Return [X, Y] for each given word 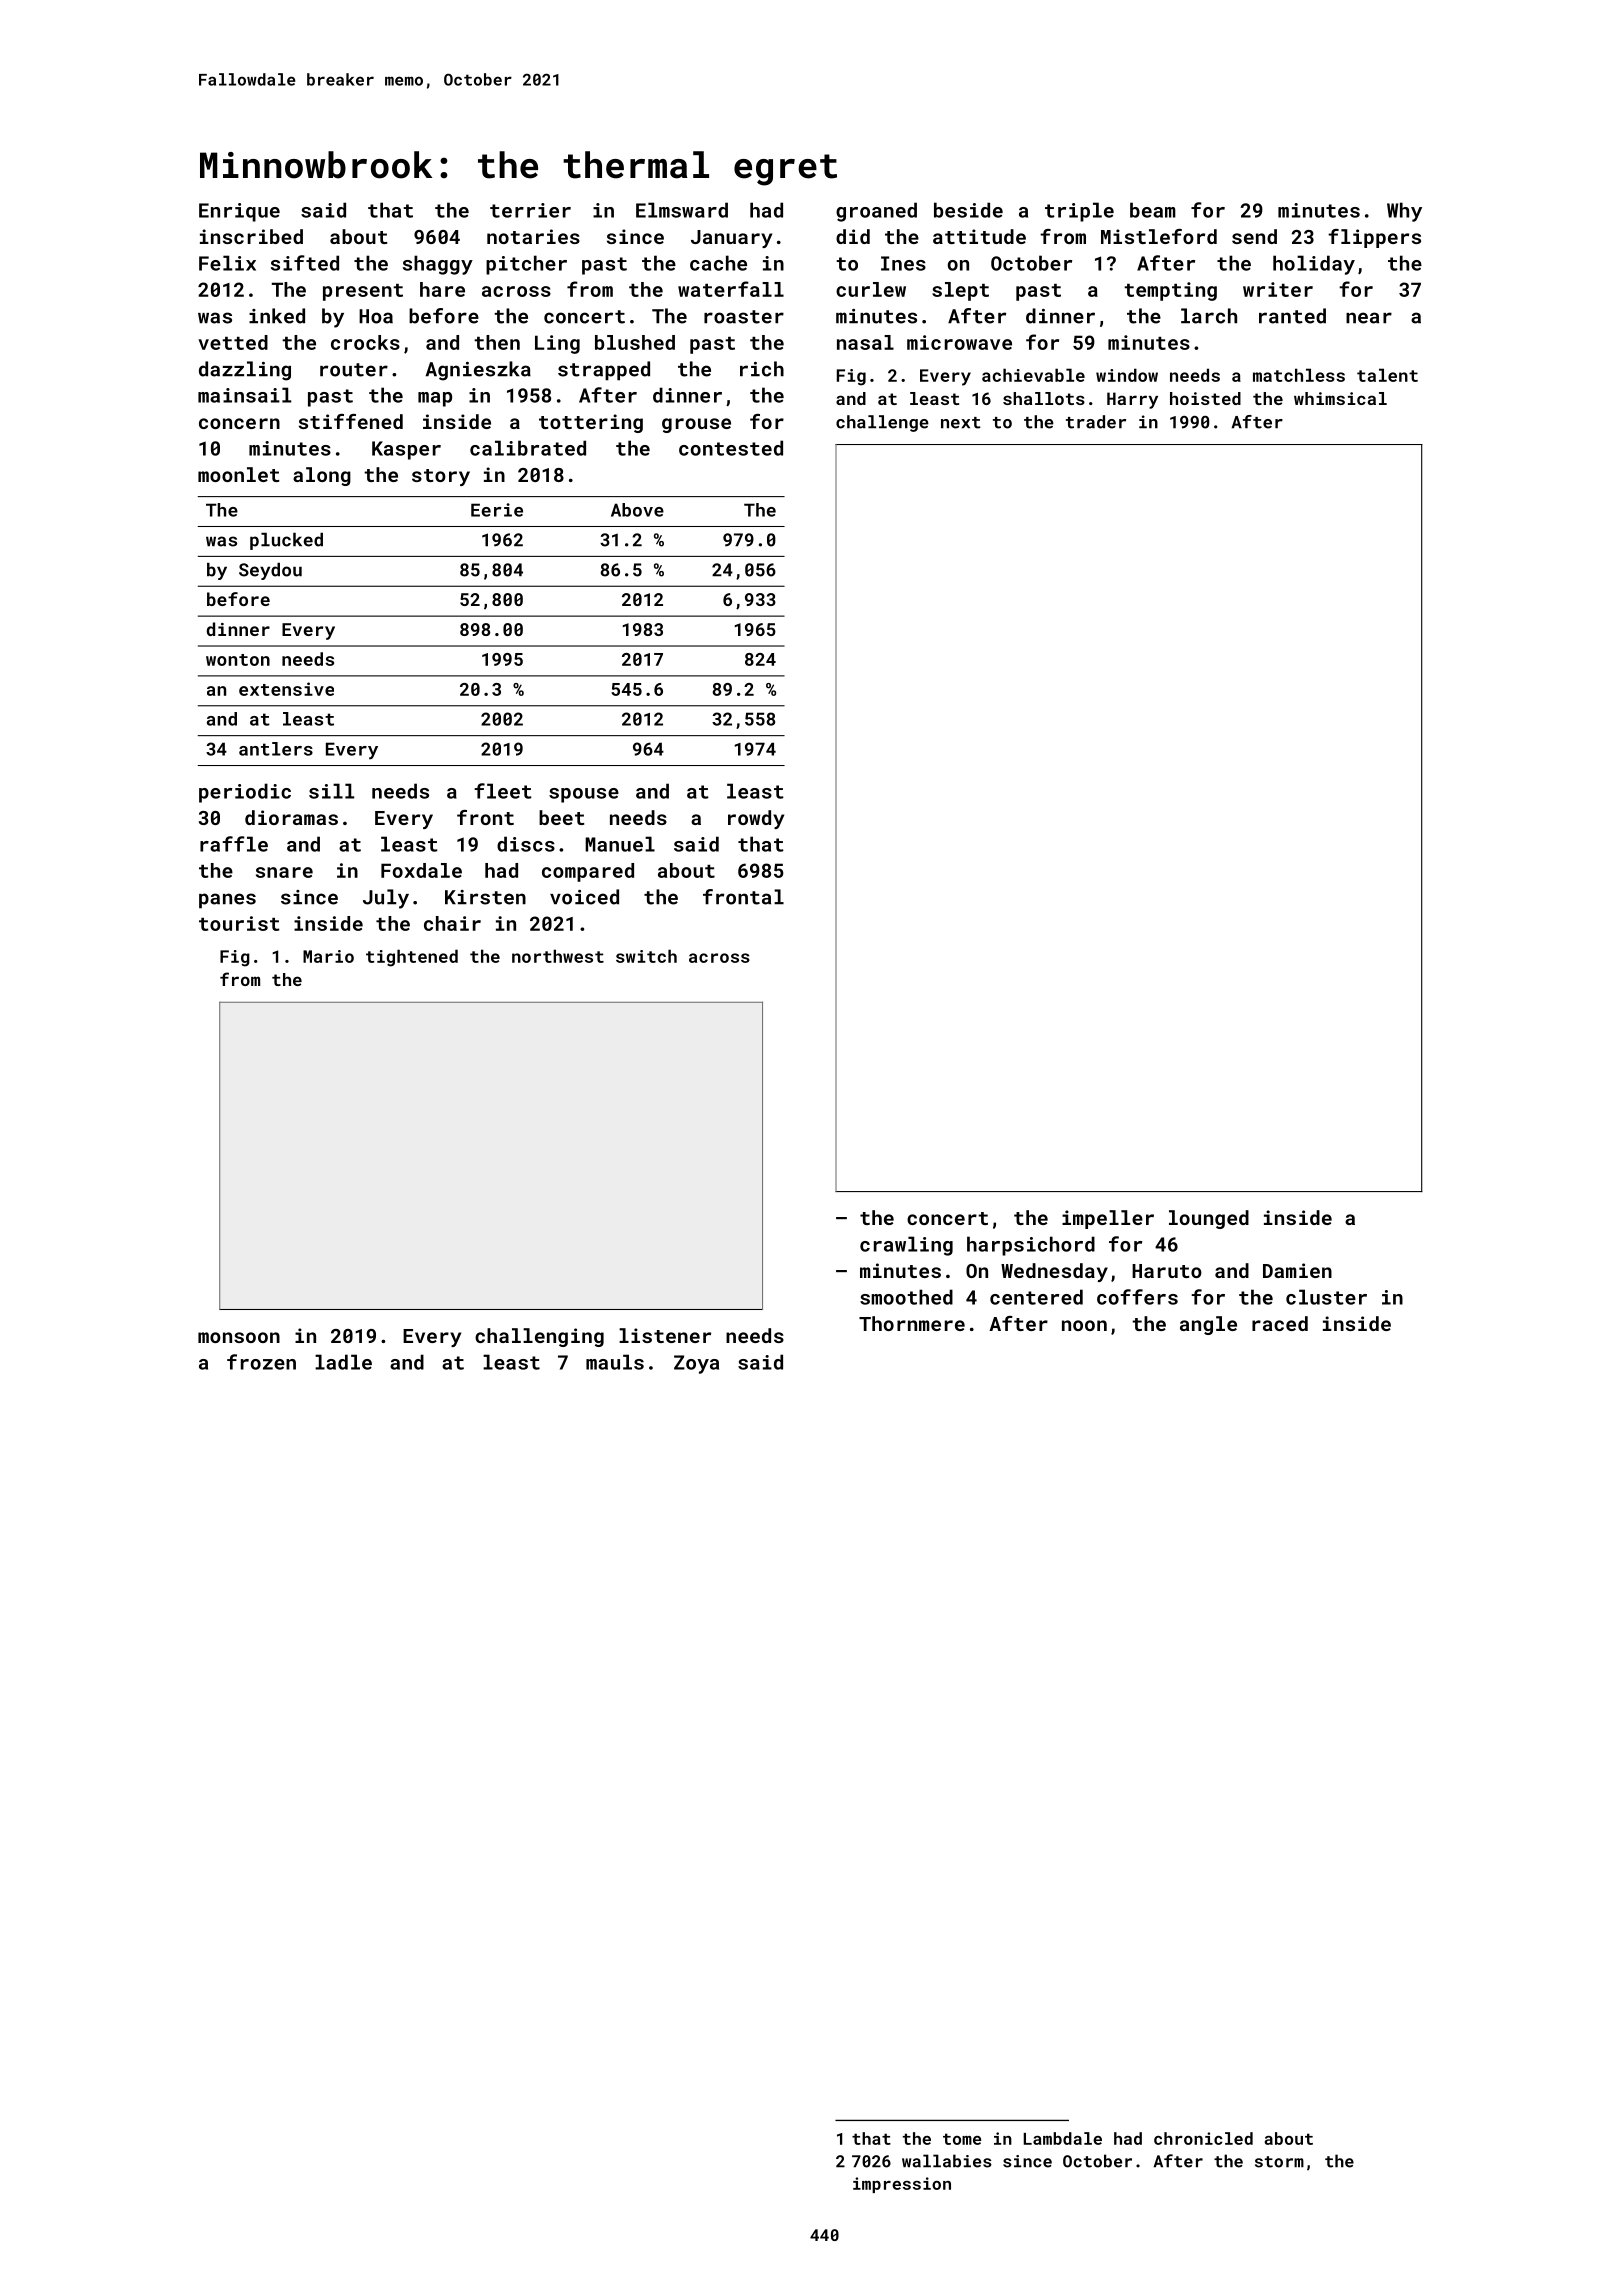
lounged [1209, 1219]
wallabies [947, 2161]
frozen [261, 1362]
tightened [412, 958]
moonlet [238, 474]
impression [902, 2185]
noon [1084, 1325]
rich [762, 369]
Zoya [696, 1364]
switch [646, 956]
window [1127, 375]
